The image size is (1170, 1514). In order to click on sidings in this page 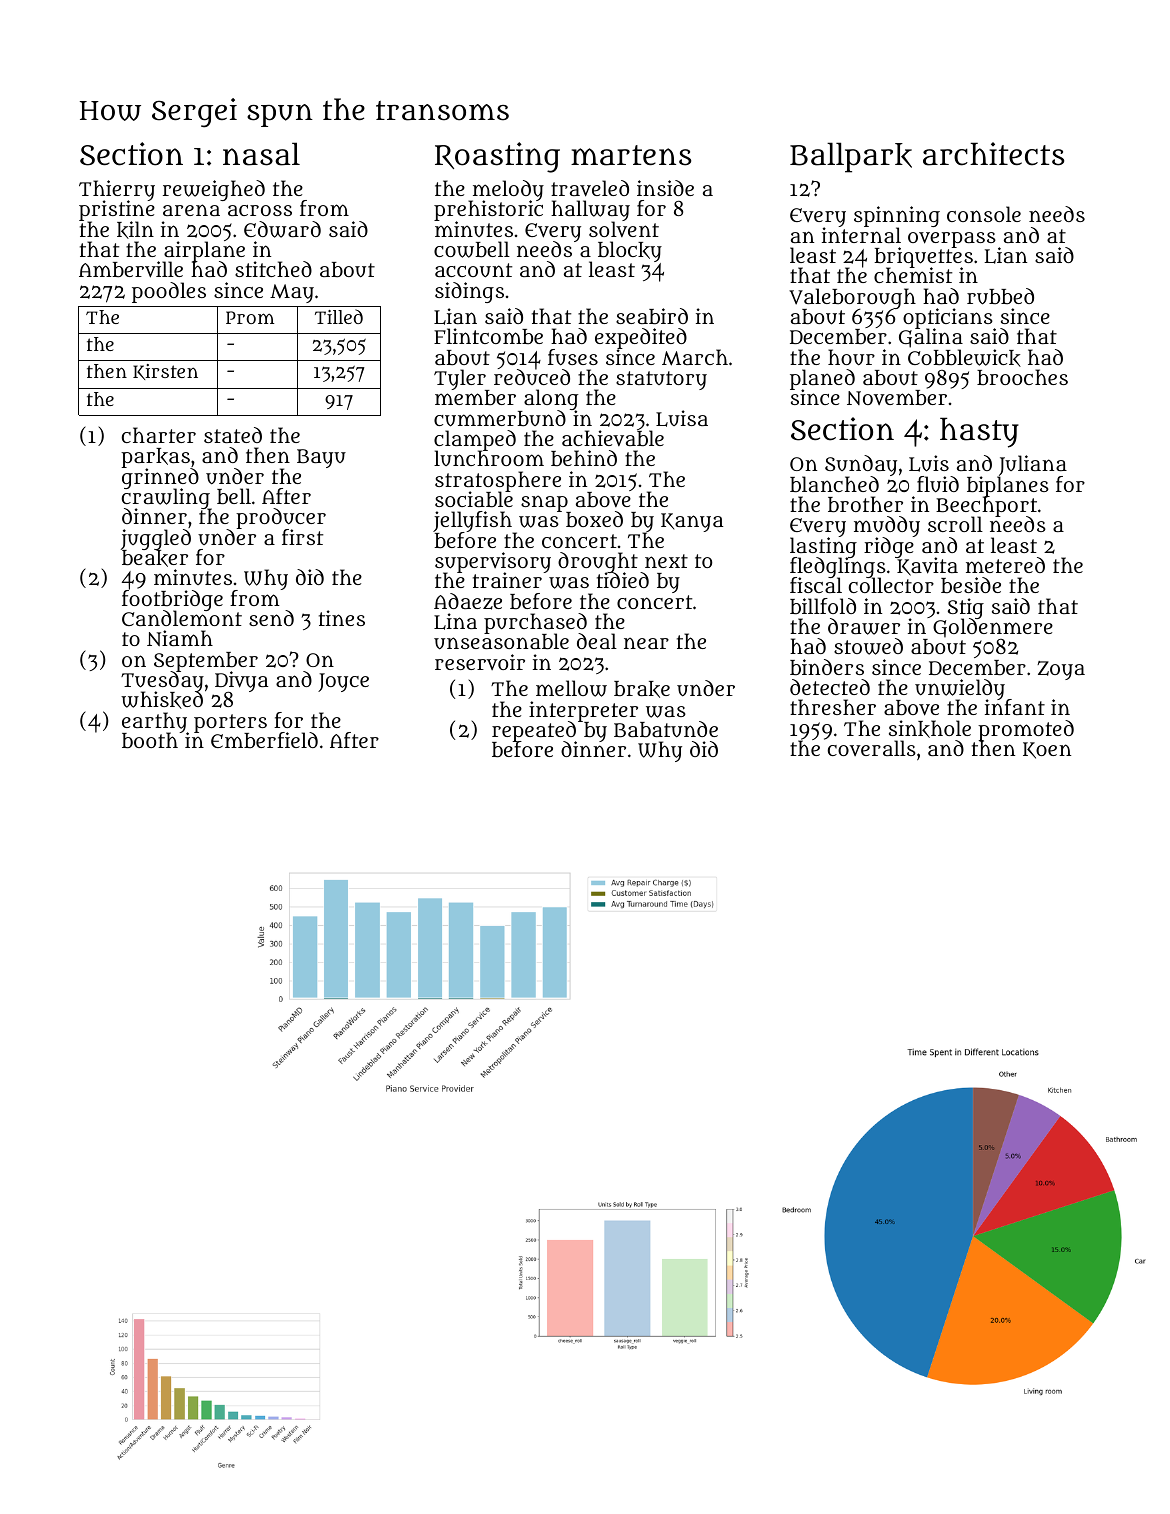, I will do `click(469, 292)`.
